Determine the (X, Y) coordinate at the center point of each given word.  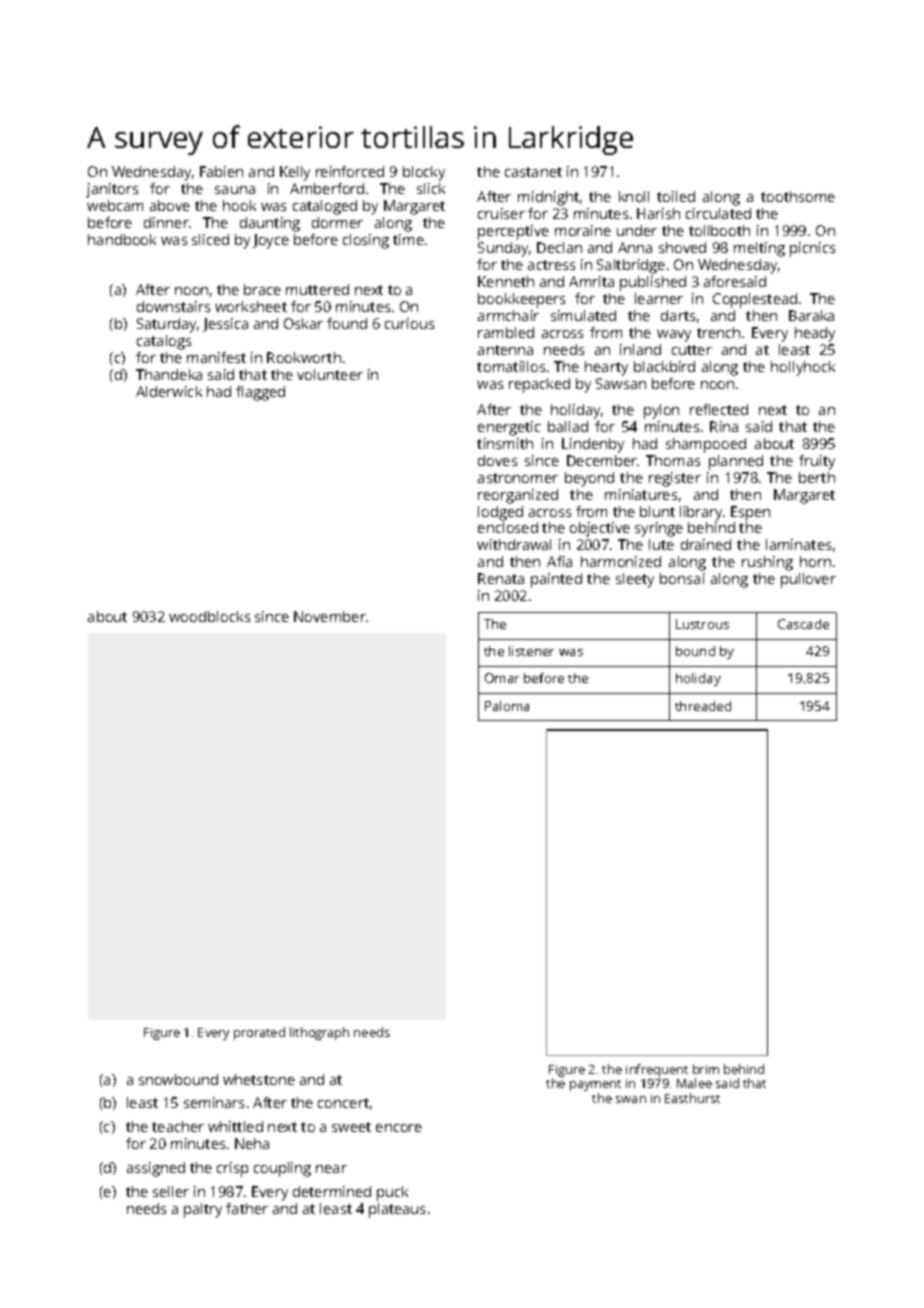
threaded (703, 706)
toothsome (798, 196)
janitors (112, 190)
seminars (214, 1102)
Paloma (507, 706)
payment (595, 1085)
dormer (337, 222)
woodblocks (209, 616)
